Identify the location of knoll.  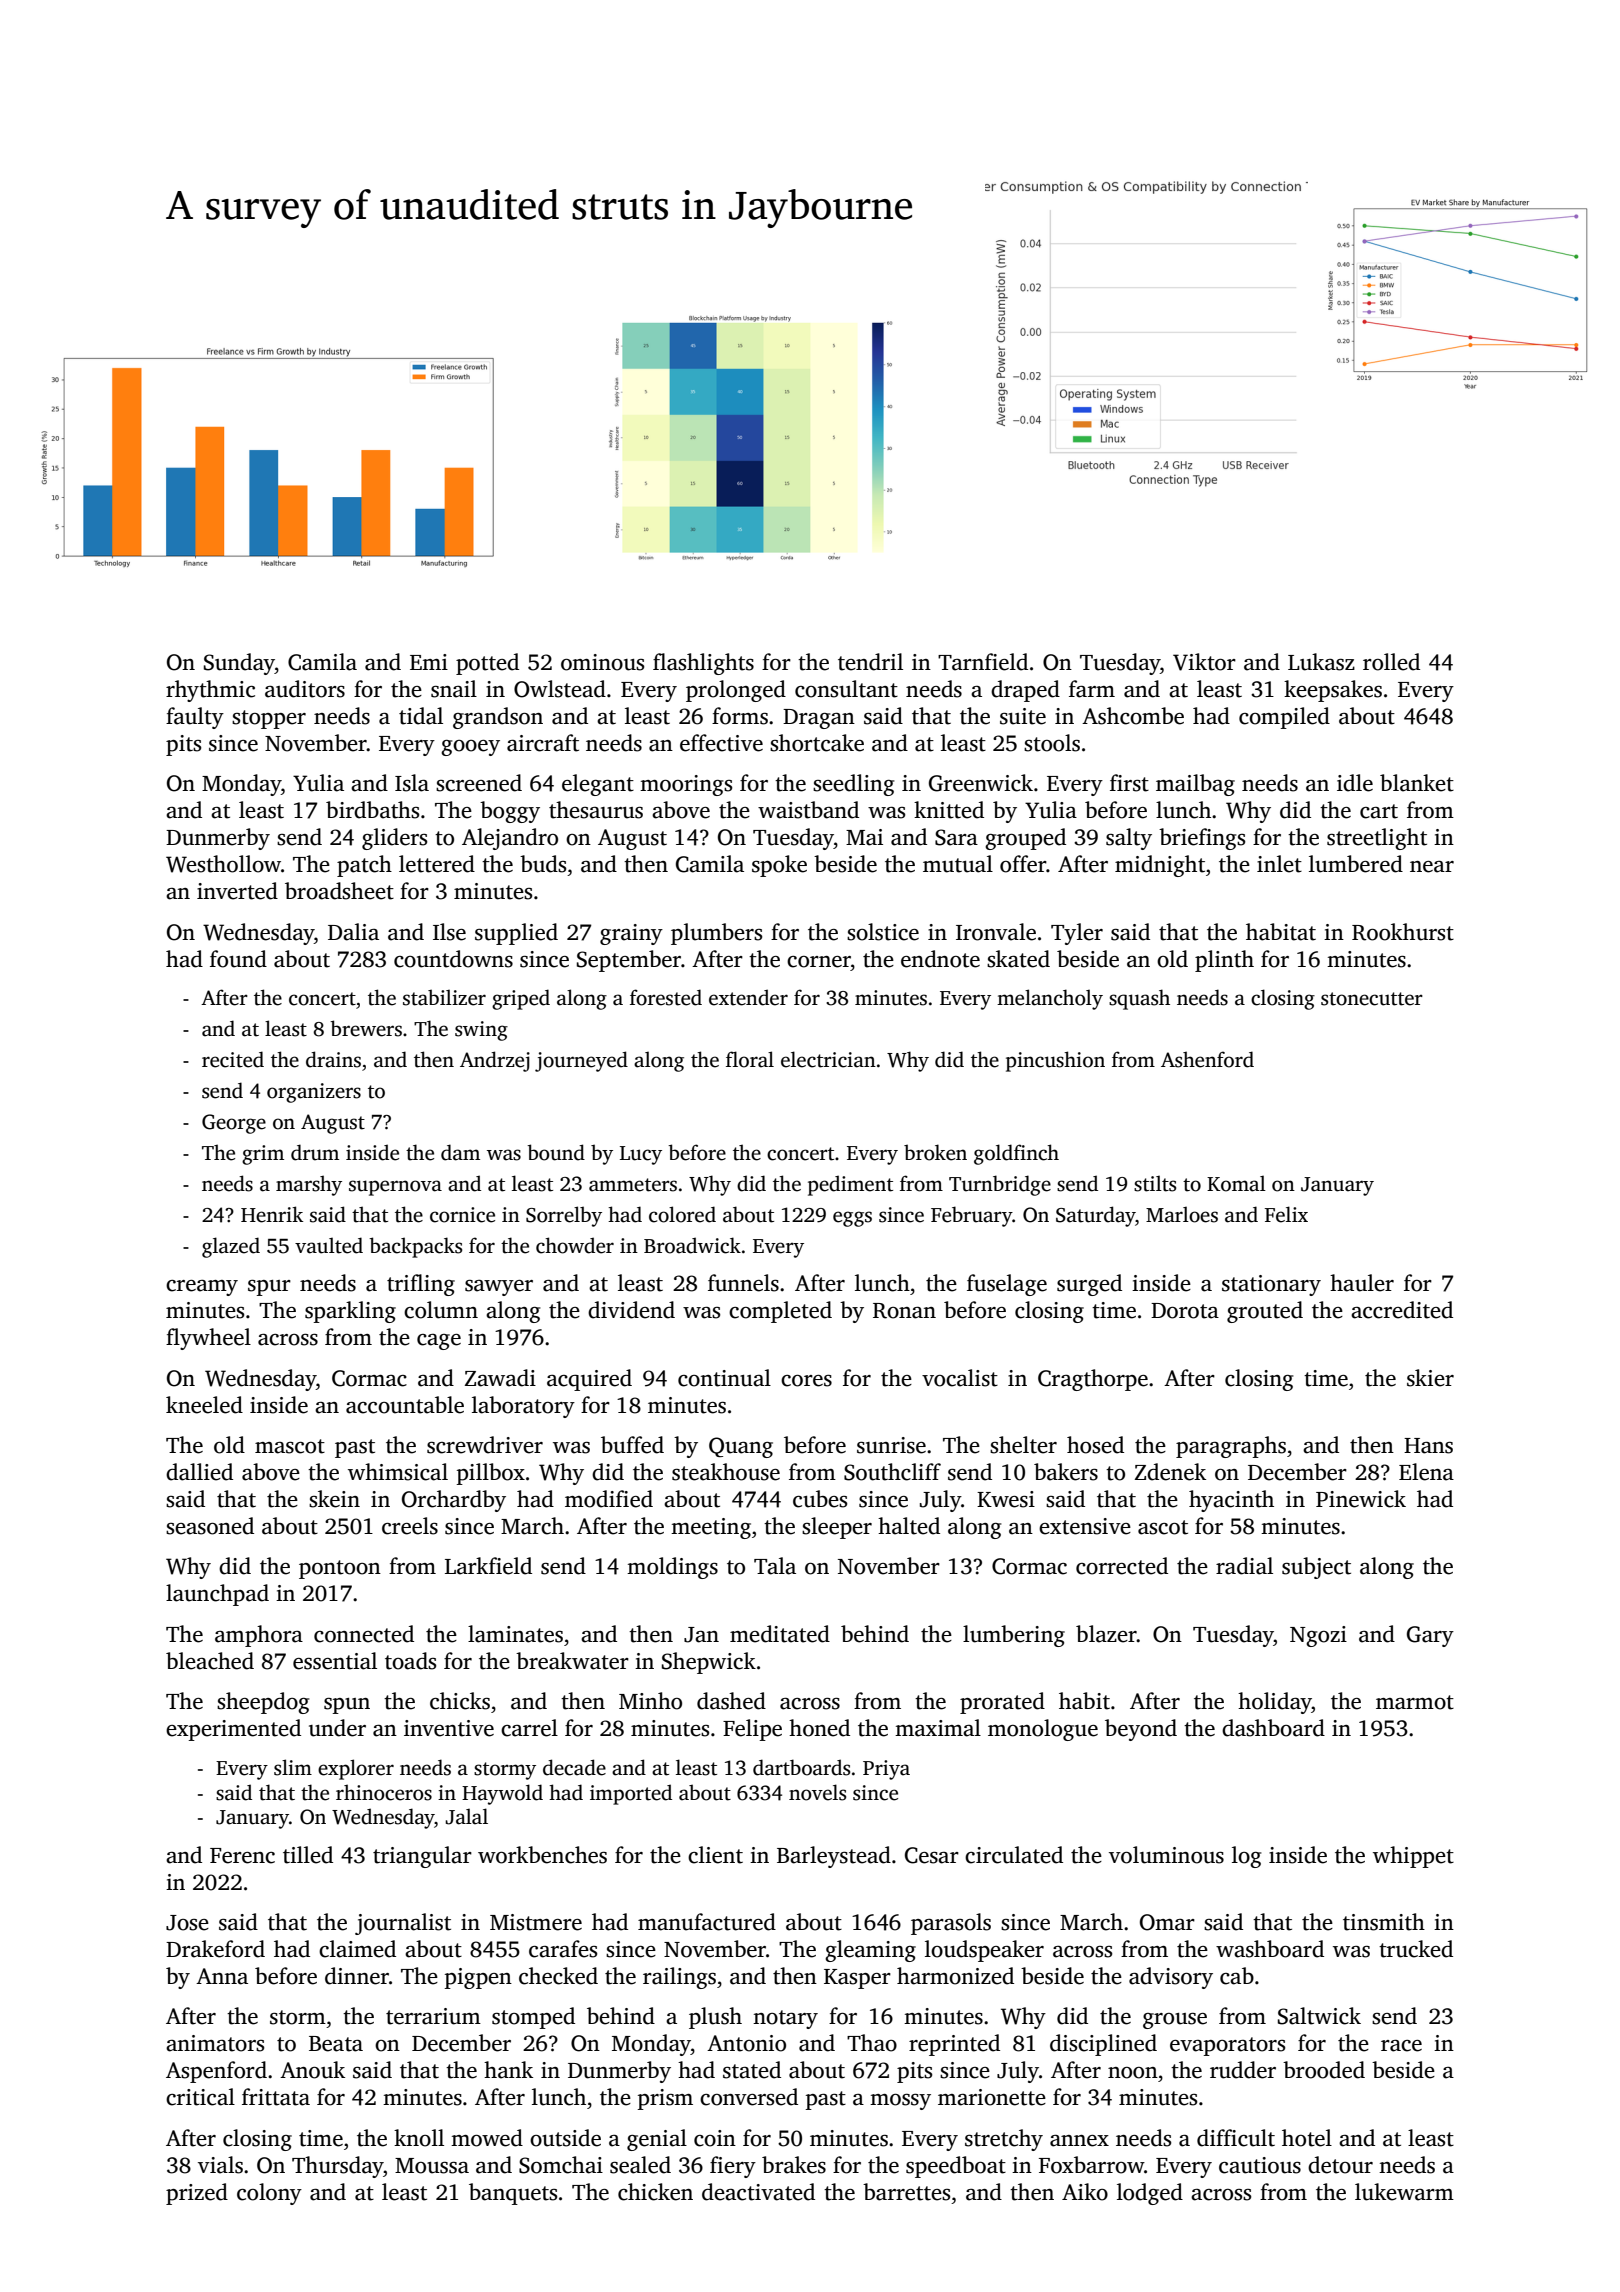
(419, 2138).
